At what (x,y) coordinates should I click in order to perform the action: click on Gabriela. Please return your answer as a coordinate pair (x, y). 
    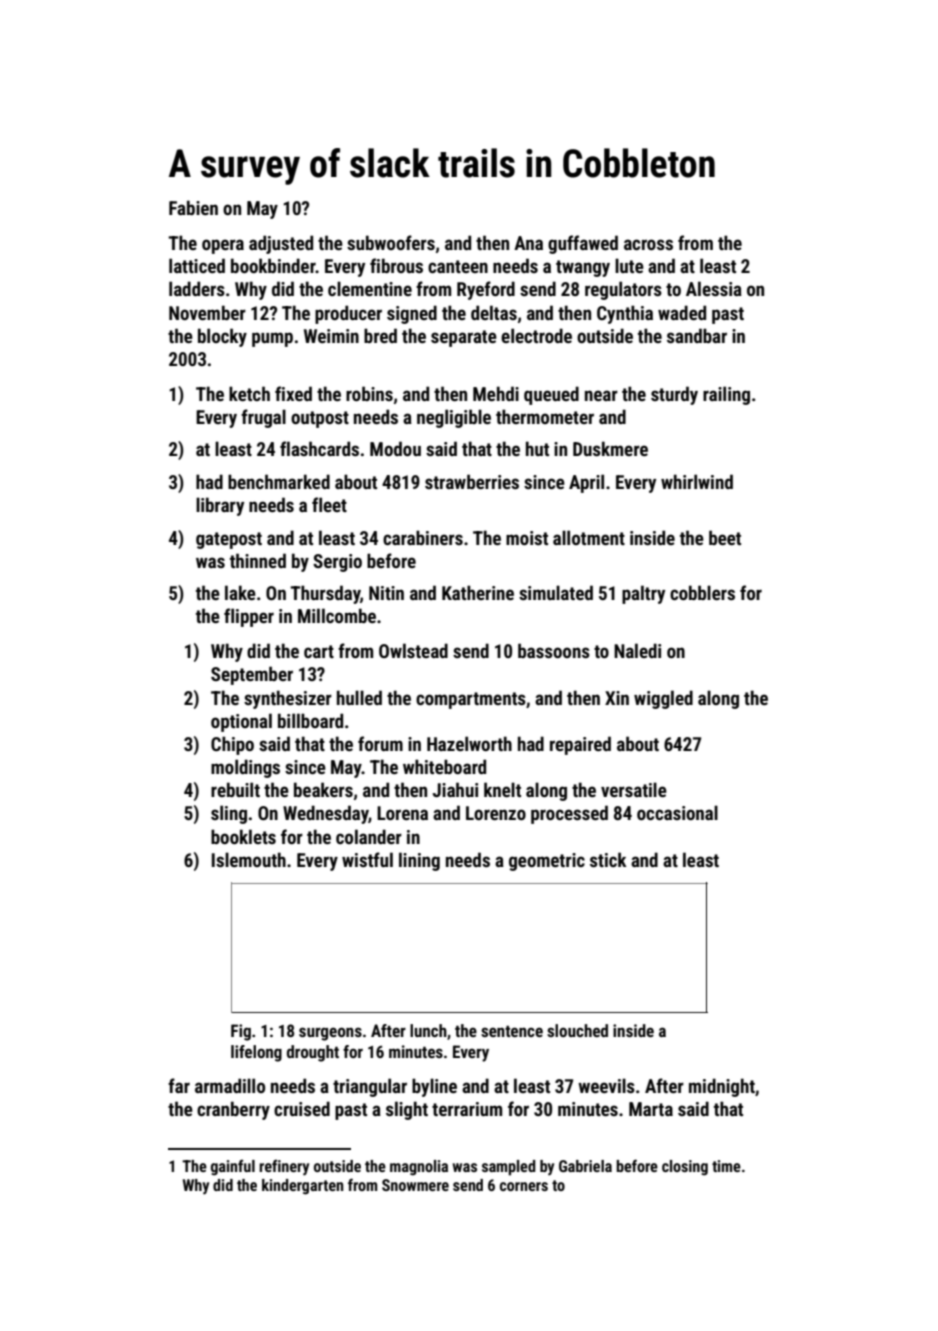
    Looking at the image, I should click on (585, 1166).
